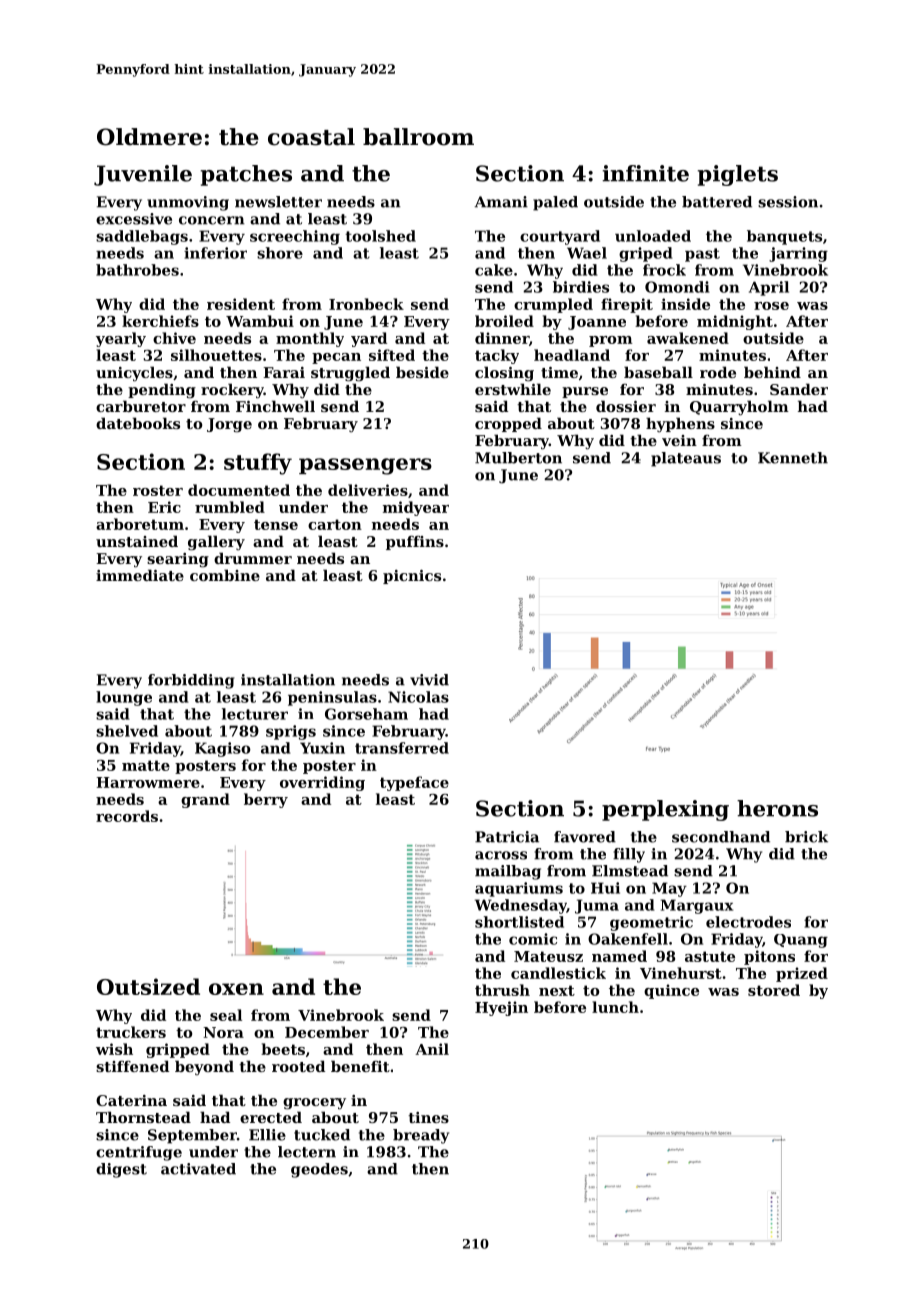 Image resolution: width=924 pixels, height=1314 pixels. What do you see at coordinates (266, 800) in the page?
I see `berry` at bounding box center [266, 800].
